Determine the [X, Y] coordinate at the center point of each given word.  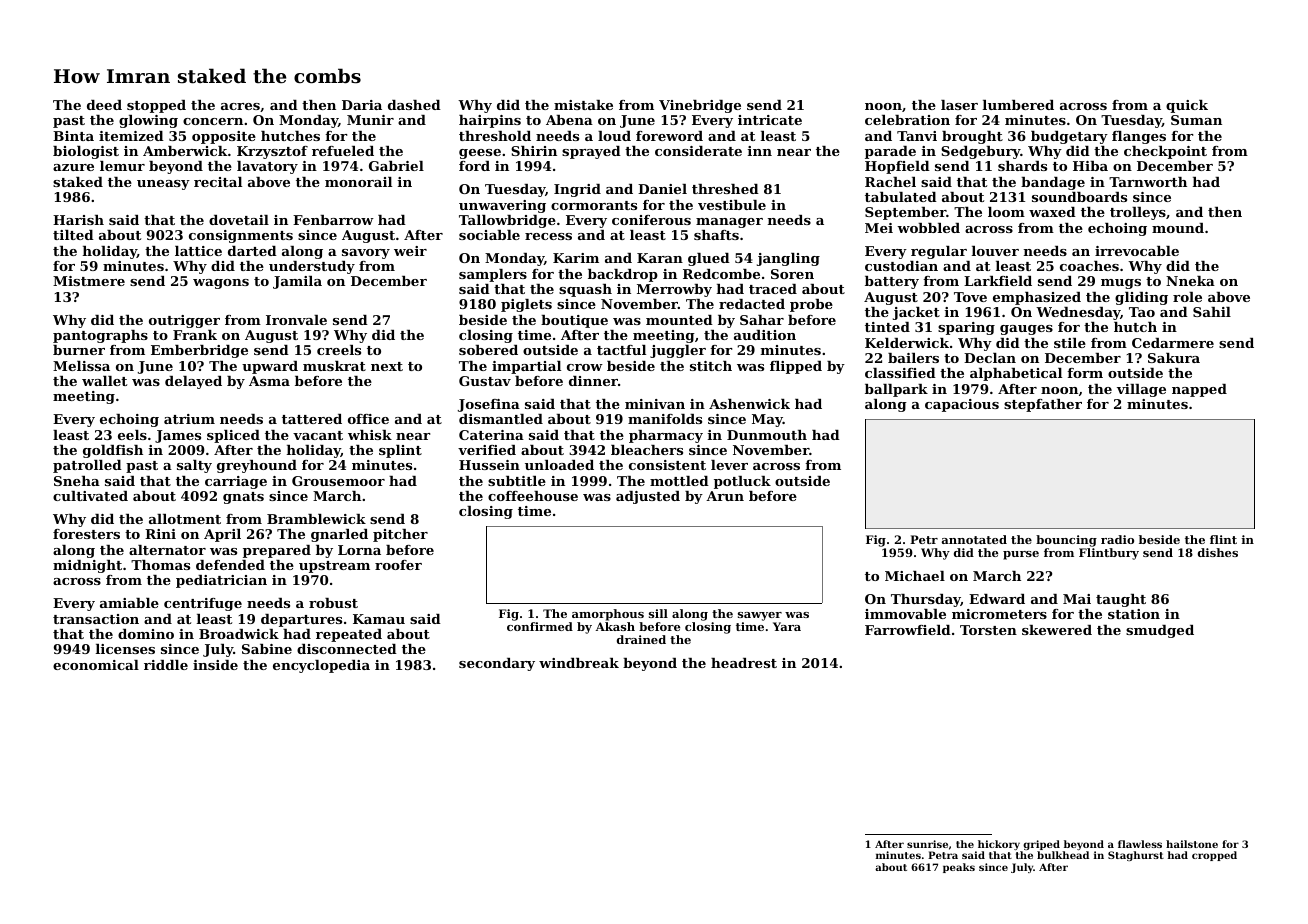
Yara [787, 626]
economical [96, 665]
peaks [959, 868]
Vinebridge [700, 106]
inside [215, 665]
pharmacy [666, 436]
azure [73, 167]
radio [1117, 539]
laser [959, 105]
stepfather [1043, 405]
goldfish [113, 451]
